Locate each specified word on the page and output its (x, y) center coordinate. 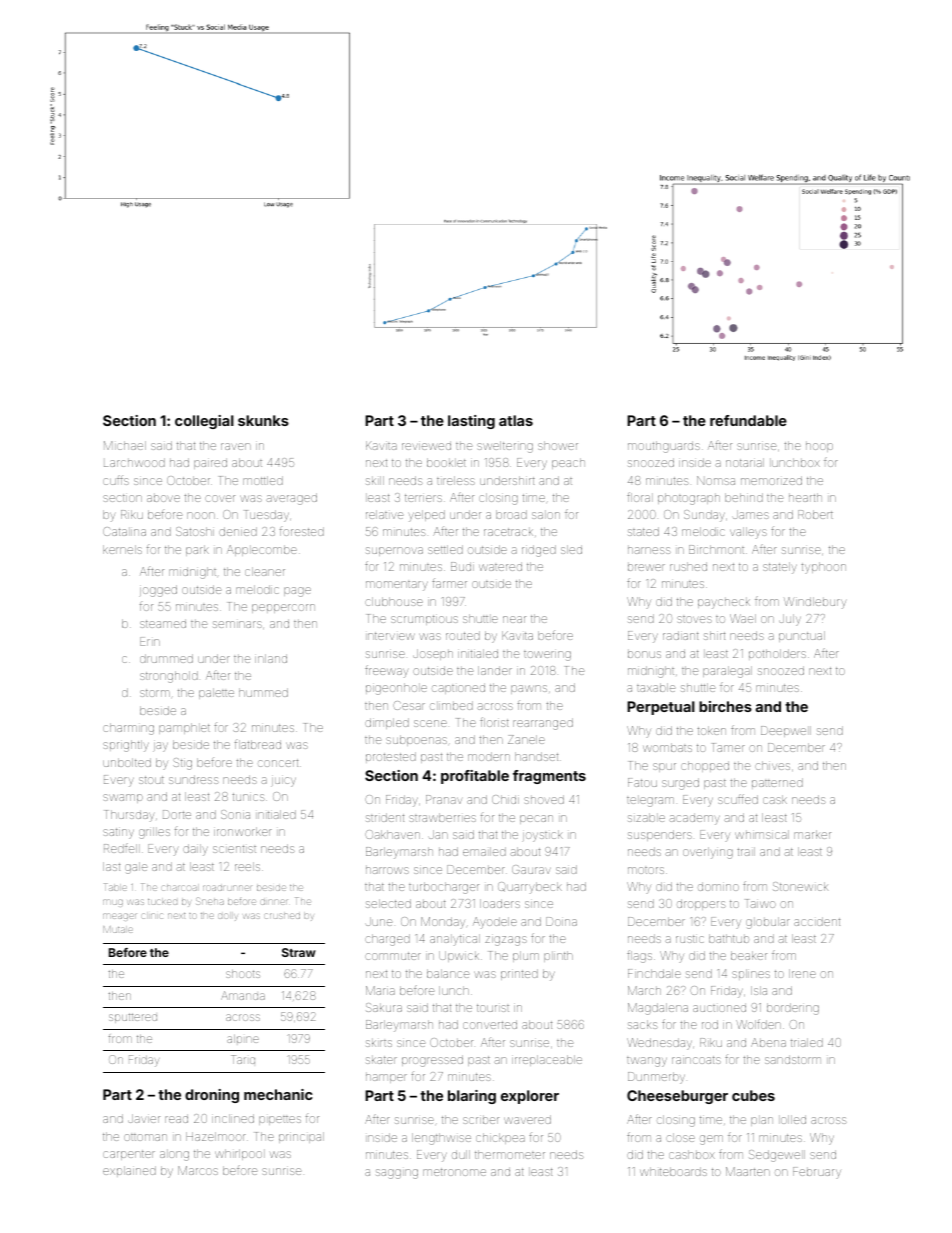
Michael (125, 445)
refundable (748, 420)
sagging (397, 1174)
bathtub (729, 938)
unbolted (127, 762)
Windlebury (815, 603)
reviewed (426, 445)
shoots (243, 974)
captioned (458, 688)
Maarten (748, 1171)
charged (387, 940)
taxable (656, 687)
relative (384, 514)
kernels (122, 549)
